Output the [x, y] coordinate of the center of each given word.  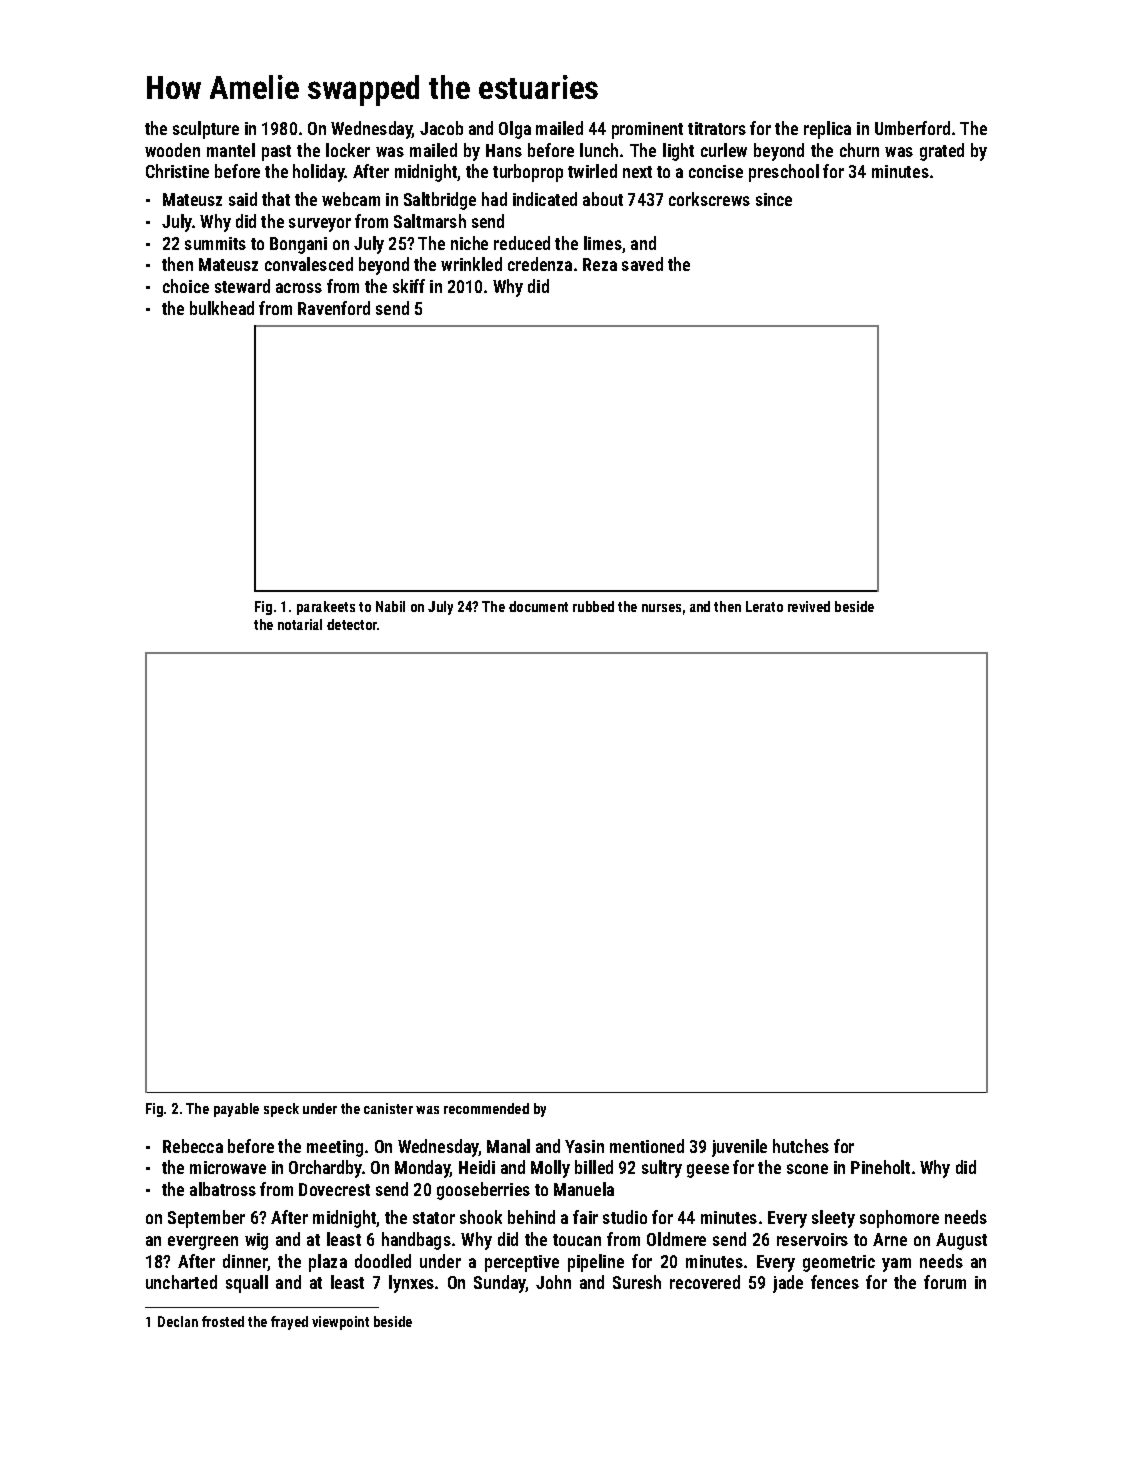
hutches [801, 1146]
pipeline [596, 1263]
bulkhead [222, 308]
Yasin [584, 1146]
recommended [486, 1108]
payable [236, 1110]
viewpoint [340, 1323]
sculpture [206, 130]
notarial [300, 624]
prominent [647, 130]
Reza [600, 264]
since [774, 199]
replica [827, 130]
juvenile [739, 1148]
